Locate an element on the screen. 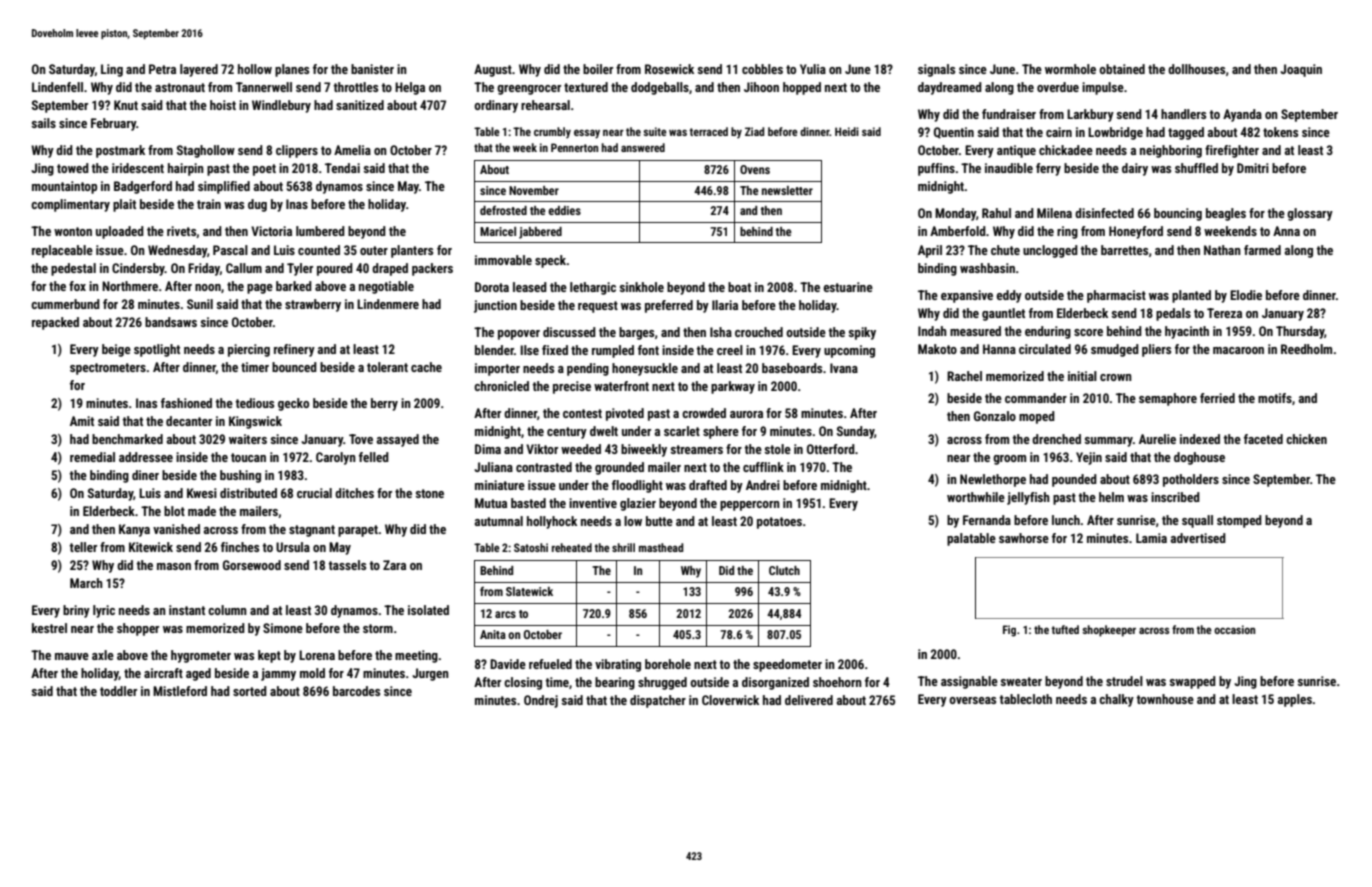 Image resolution: width=1372 pixels, height=887 pixels. remedial is located at coordinates (92, 457).
